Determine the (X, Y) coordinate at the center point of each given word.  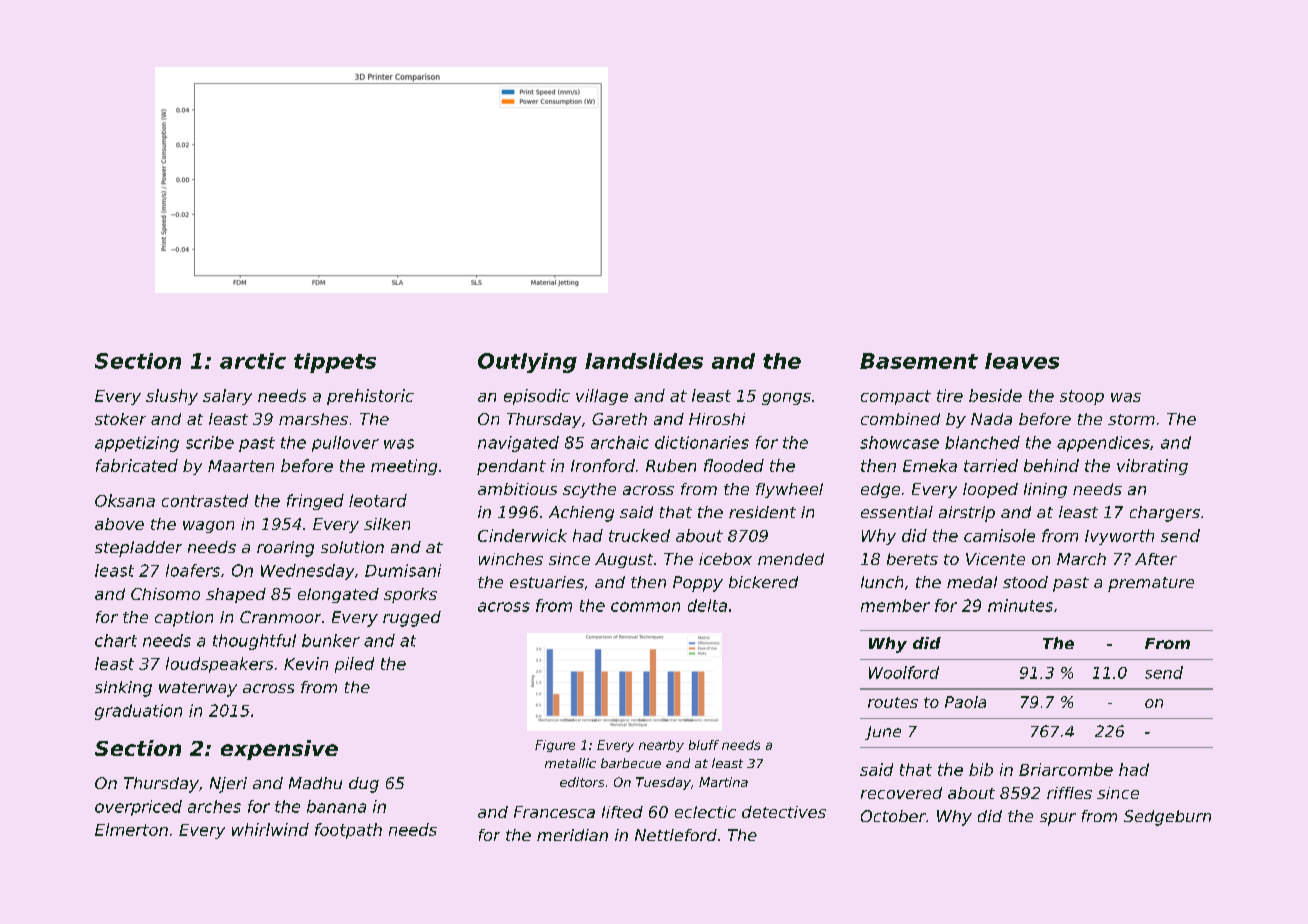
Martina (723, 782)
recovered (901, 793)
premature (1151, 584)
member (895, 605)
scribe (210, 442)
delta (707, 605)
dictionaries (702, 442)
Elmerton (131, 829)
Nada (991, 419)
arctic (253, 361)
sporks (410, 595)
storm (1131, 419)
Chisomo (165, 594)
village (602, 397)
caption (184, 619)
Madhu (315, 783)
